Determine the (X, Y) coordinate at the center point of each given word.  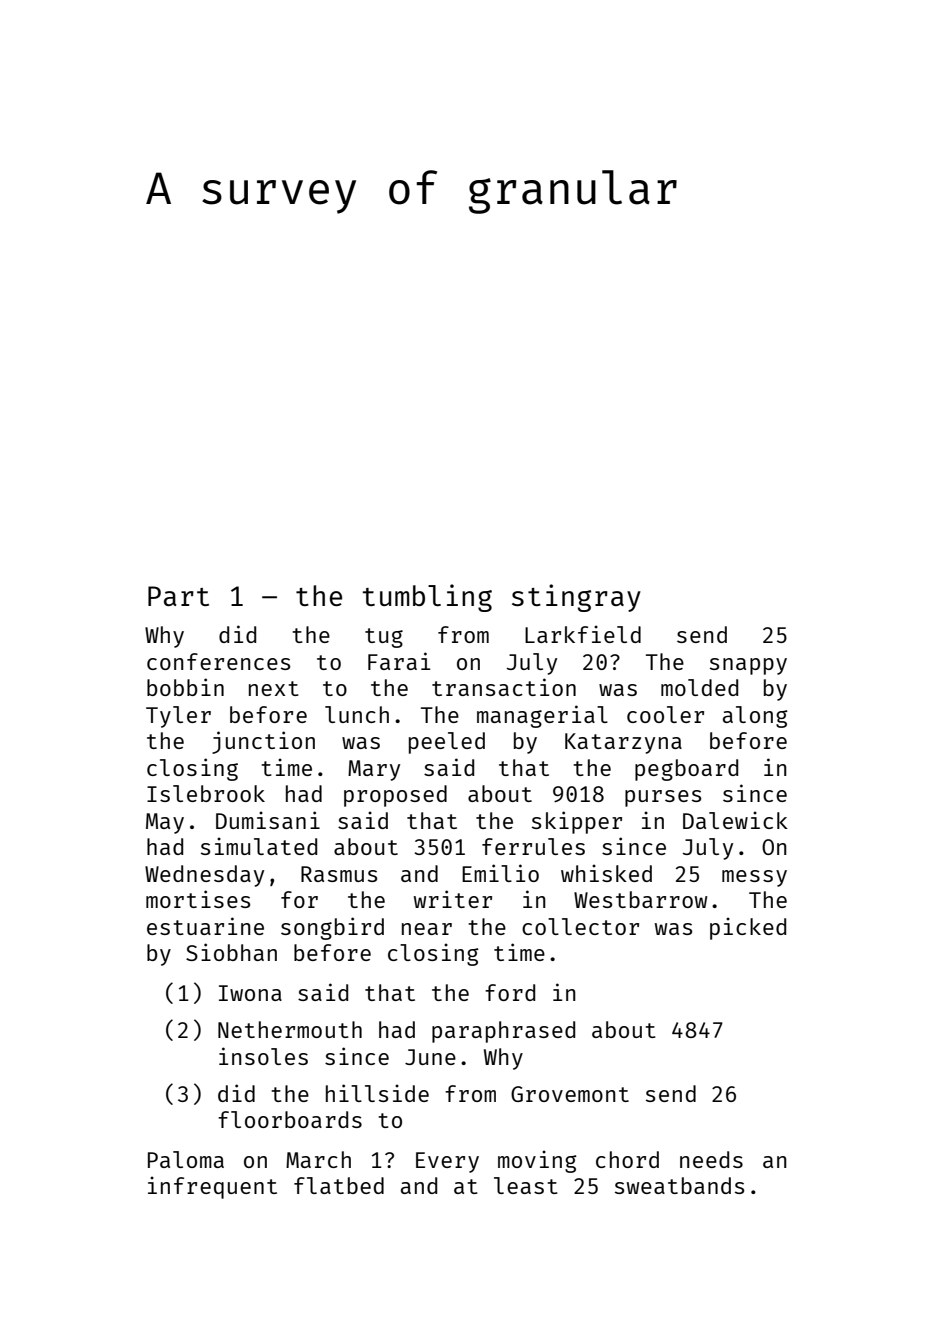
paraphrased (503, 1032)
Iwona (250, 993)
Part (178, 596)
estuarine (205, 926)
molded (699, 687)
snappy (748, 666)
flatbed (339, 1185)
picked (748, 928)
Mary (374, 770)
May (165, 823)
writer (453, 899)
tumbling (427, 598)
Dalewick (735, 820)
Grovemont (570, 1094)
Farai (399, 661)
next (274, 688)
